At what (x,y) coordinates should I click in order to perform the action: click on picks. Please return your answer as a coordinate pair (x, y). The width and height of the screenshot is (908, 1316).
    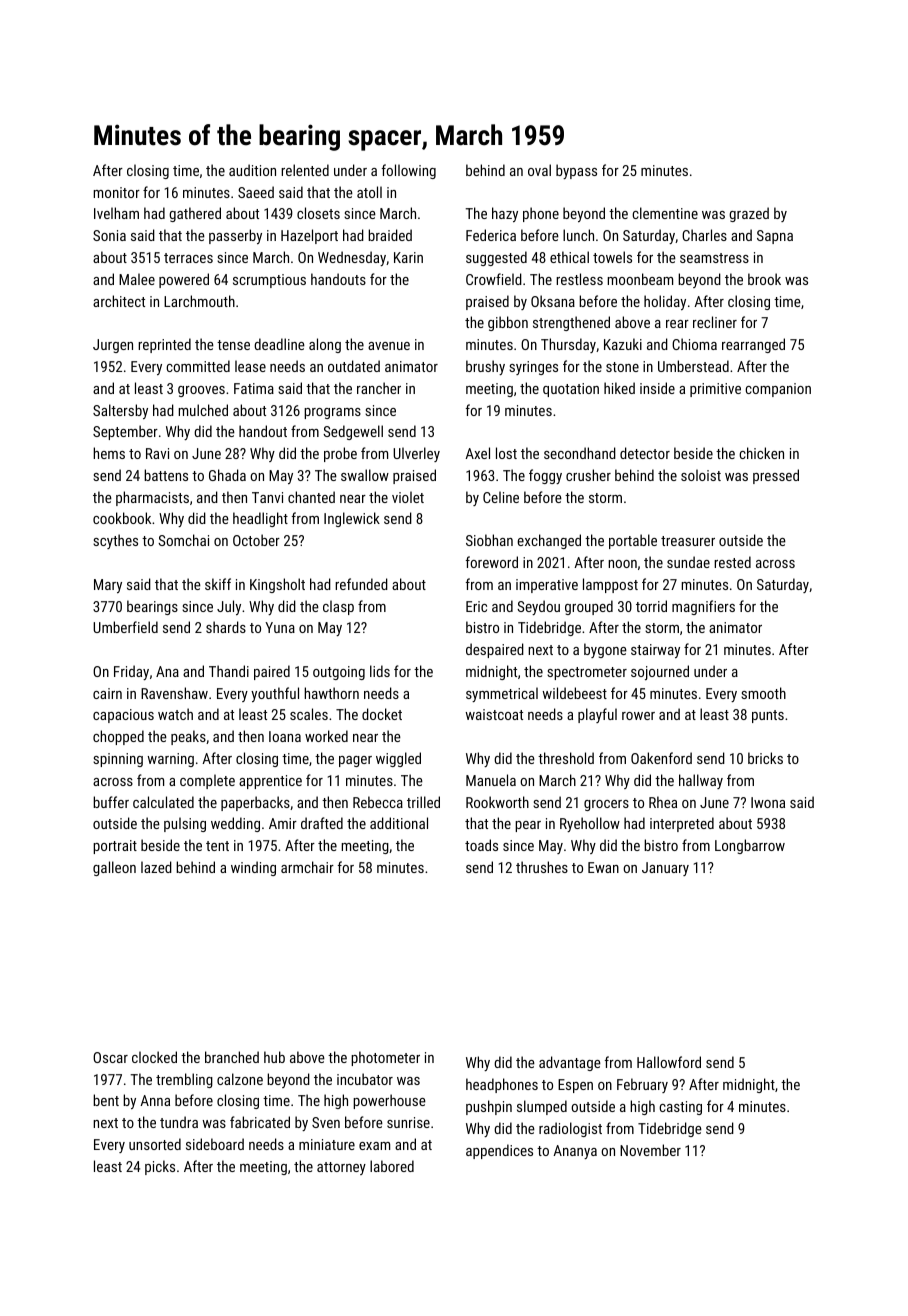
    Looking at the image, I should click on (160, 1167).
